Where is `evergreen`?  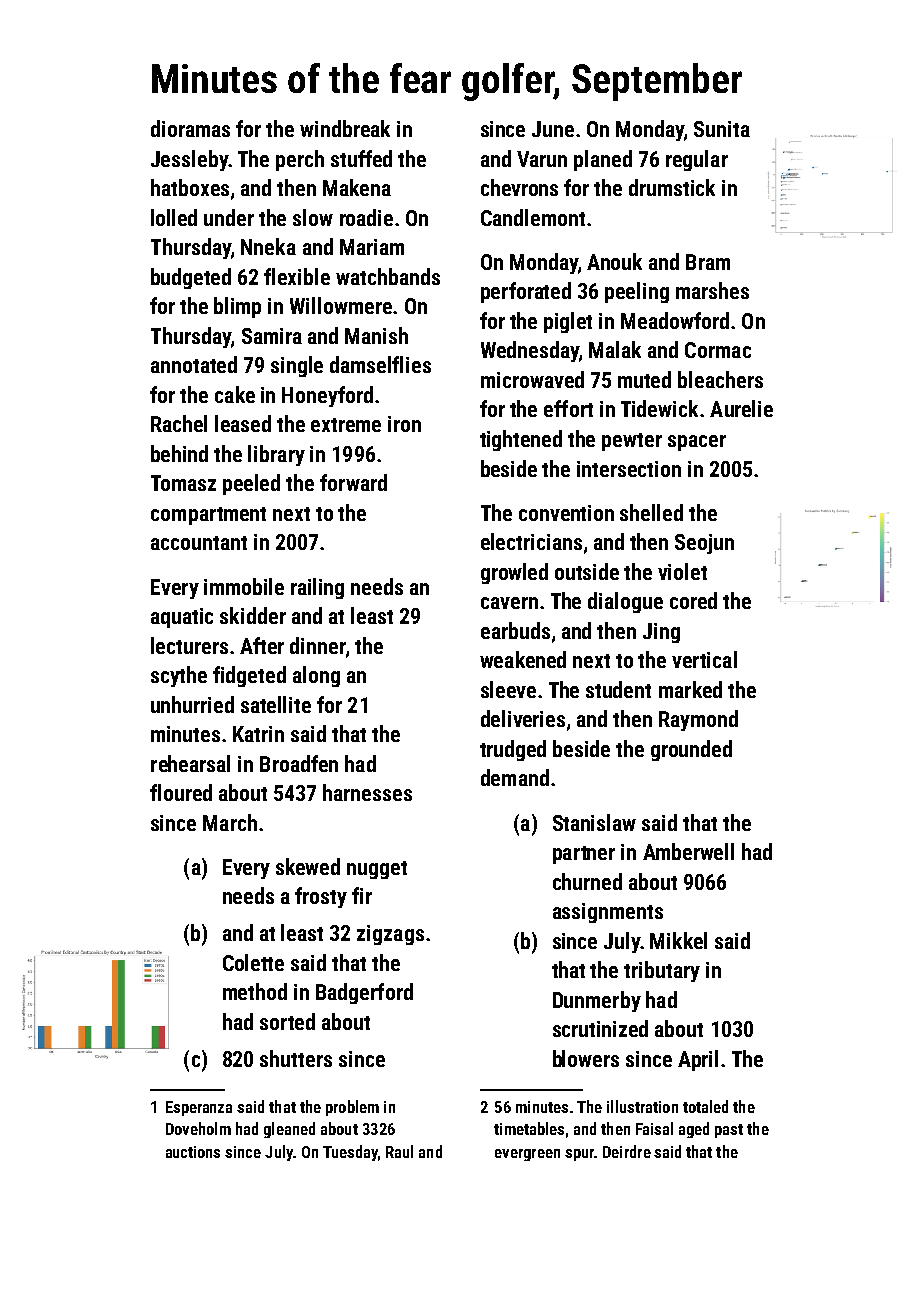 evergreen is located at coordinates (527, 1155).
